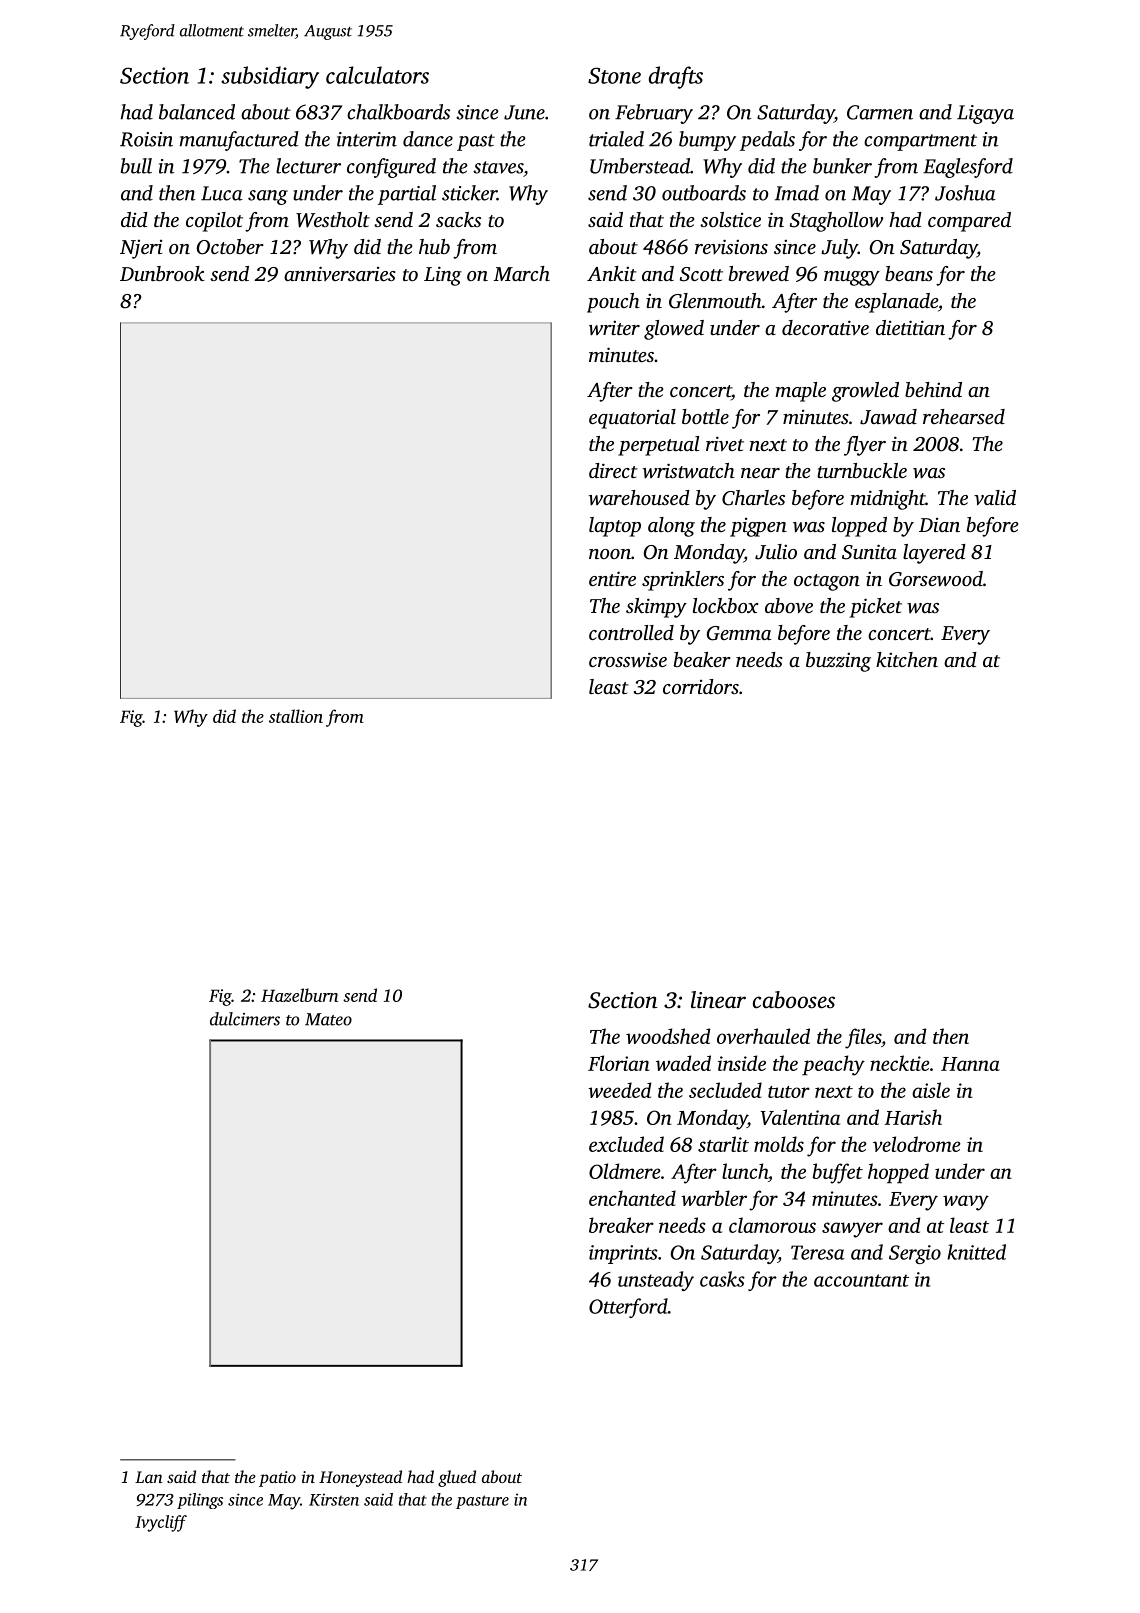 The width and height of the screenshot is (1140, 1613). What do you see at coordinates (880, 112) in the screenshot?
I see `Carmen` at bounding box center [880, 112].
